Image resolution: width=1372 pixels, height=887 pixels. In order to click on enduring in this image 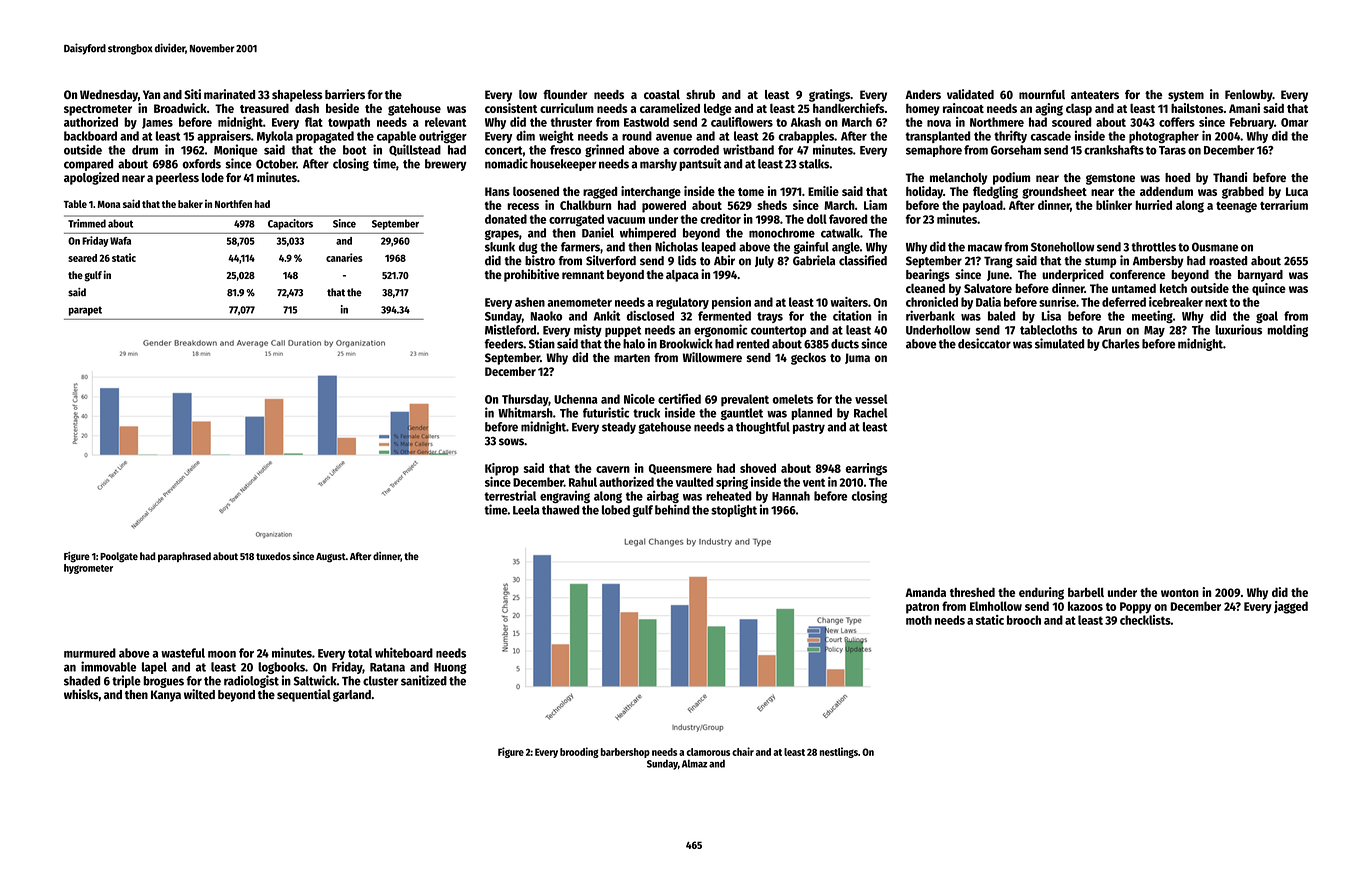, I will do `click(1041, 593)`.
